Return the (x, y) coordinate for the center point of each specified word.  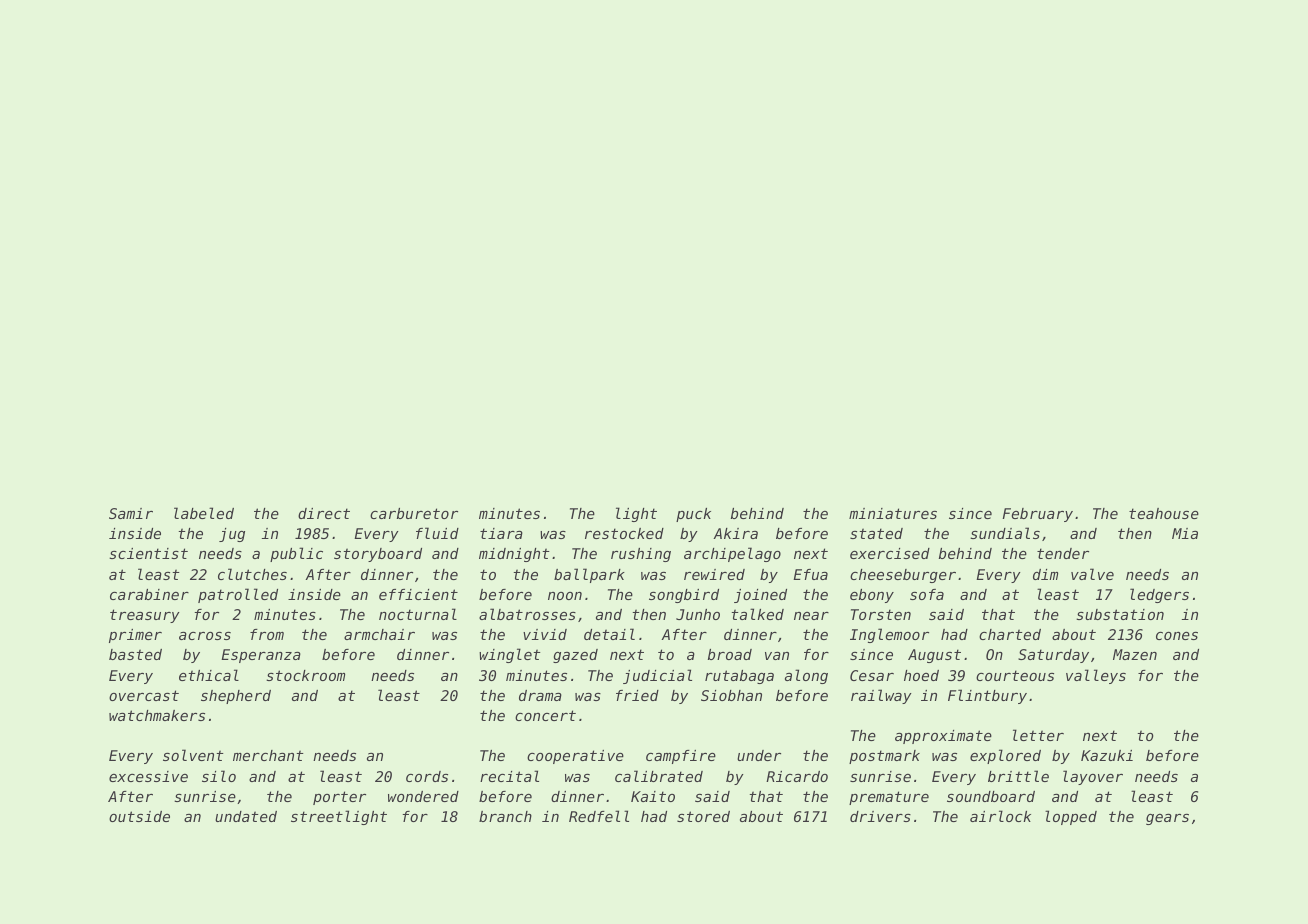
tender (1063, 553)
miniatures (893, 513)
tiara (501, 533)
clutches (252, 574)
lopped (1071, 817)
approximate (943, 737)
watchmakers (157, 715)
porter (339, 798)
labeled (204, 513)
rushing (641, 555)
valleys (1096, 676)
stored (703, 816)
